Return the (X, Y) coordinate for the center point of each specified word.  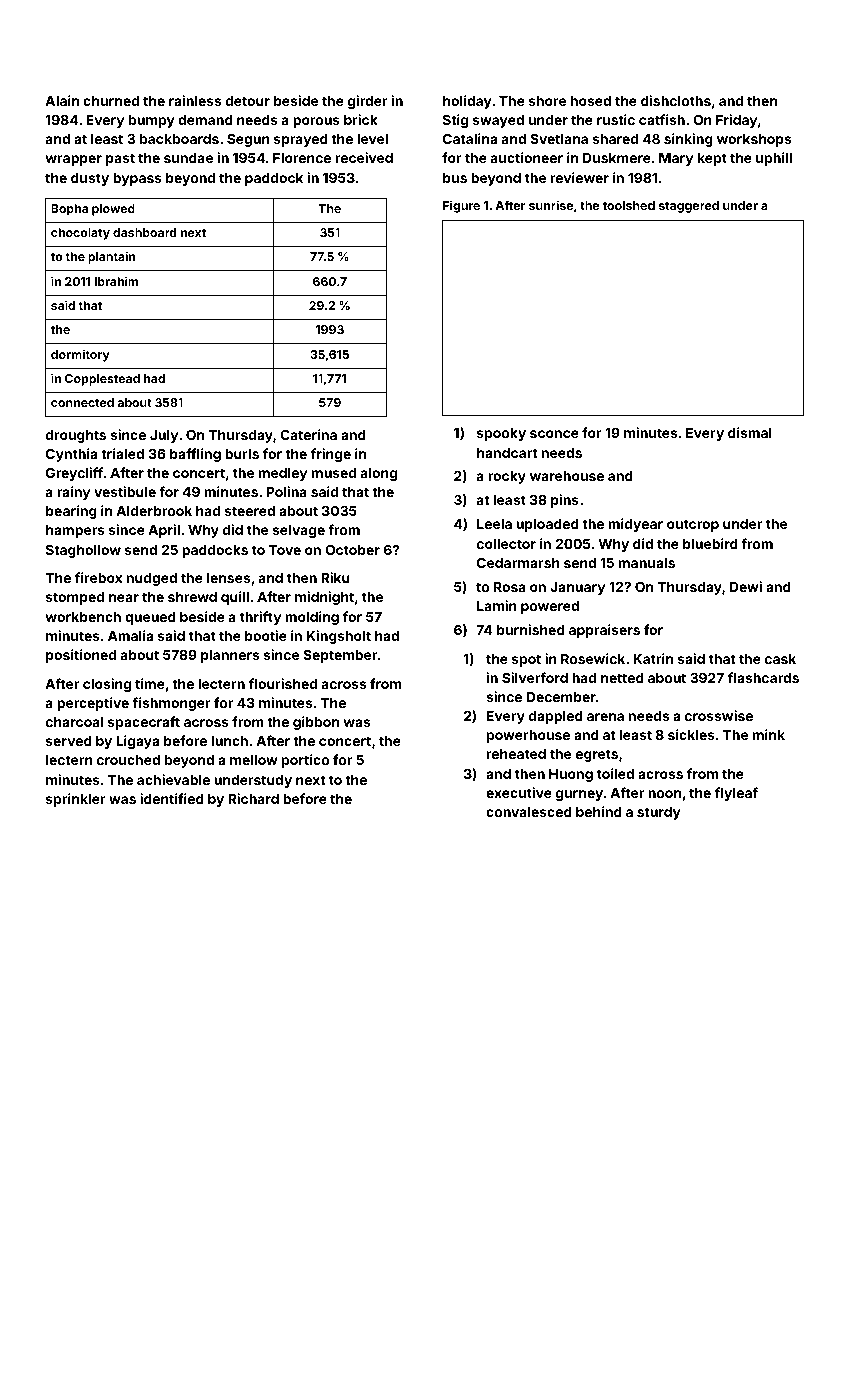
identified (172, 798)
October (352, 550)
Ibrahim (116, 281)
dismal (750, 432)
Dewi (746, 586)
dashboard (144, 232)
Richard (253, 798)
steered (250, 511)
